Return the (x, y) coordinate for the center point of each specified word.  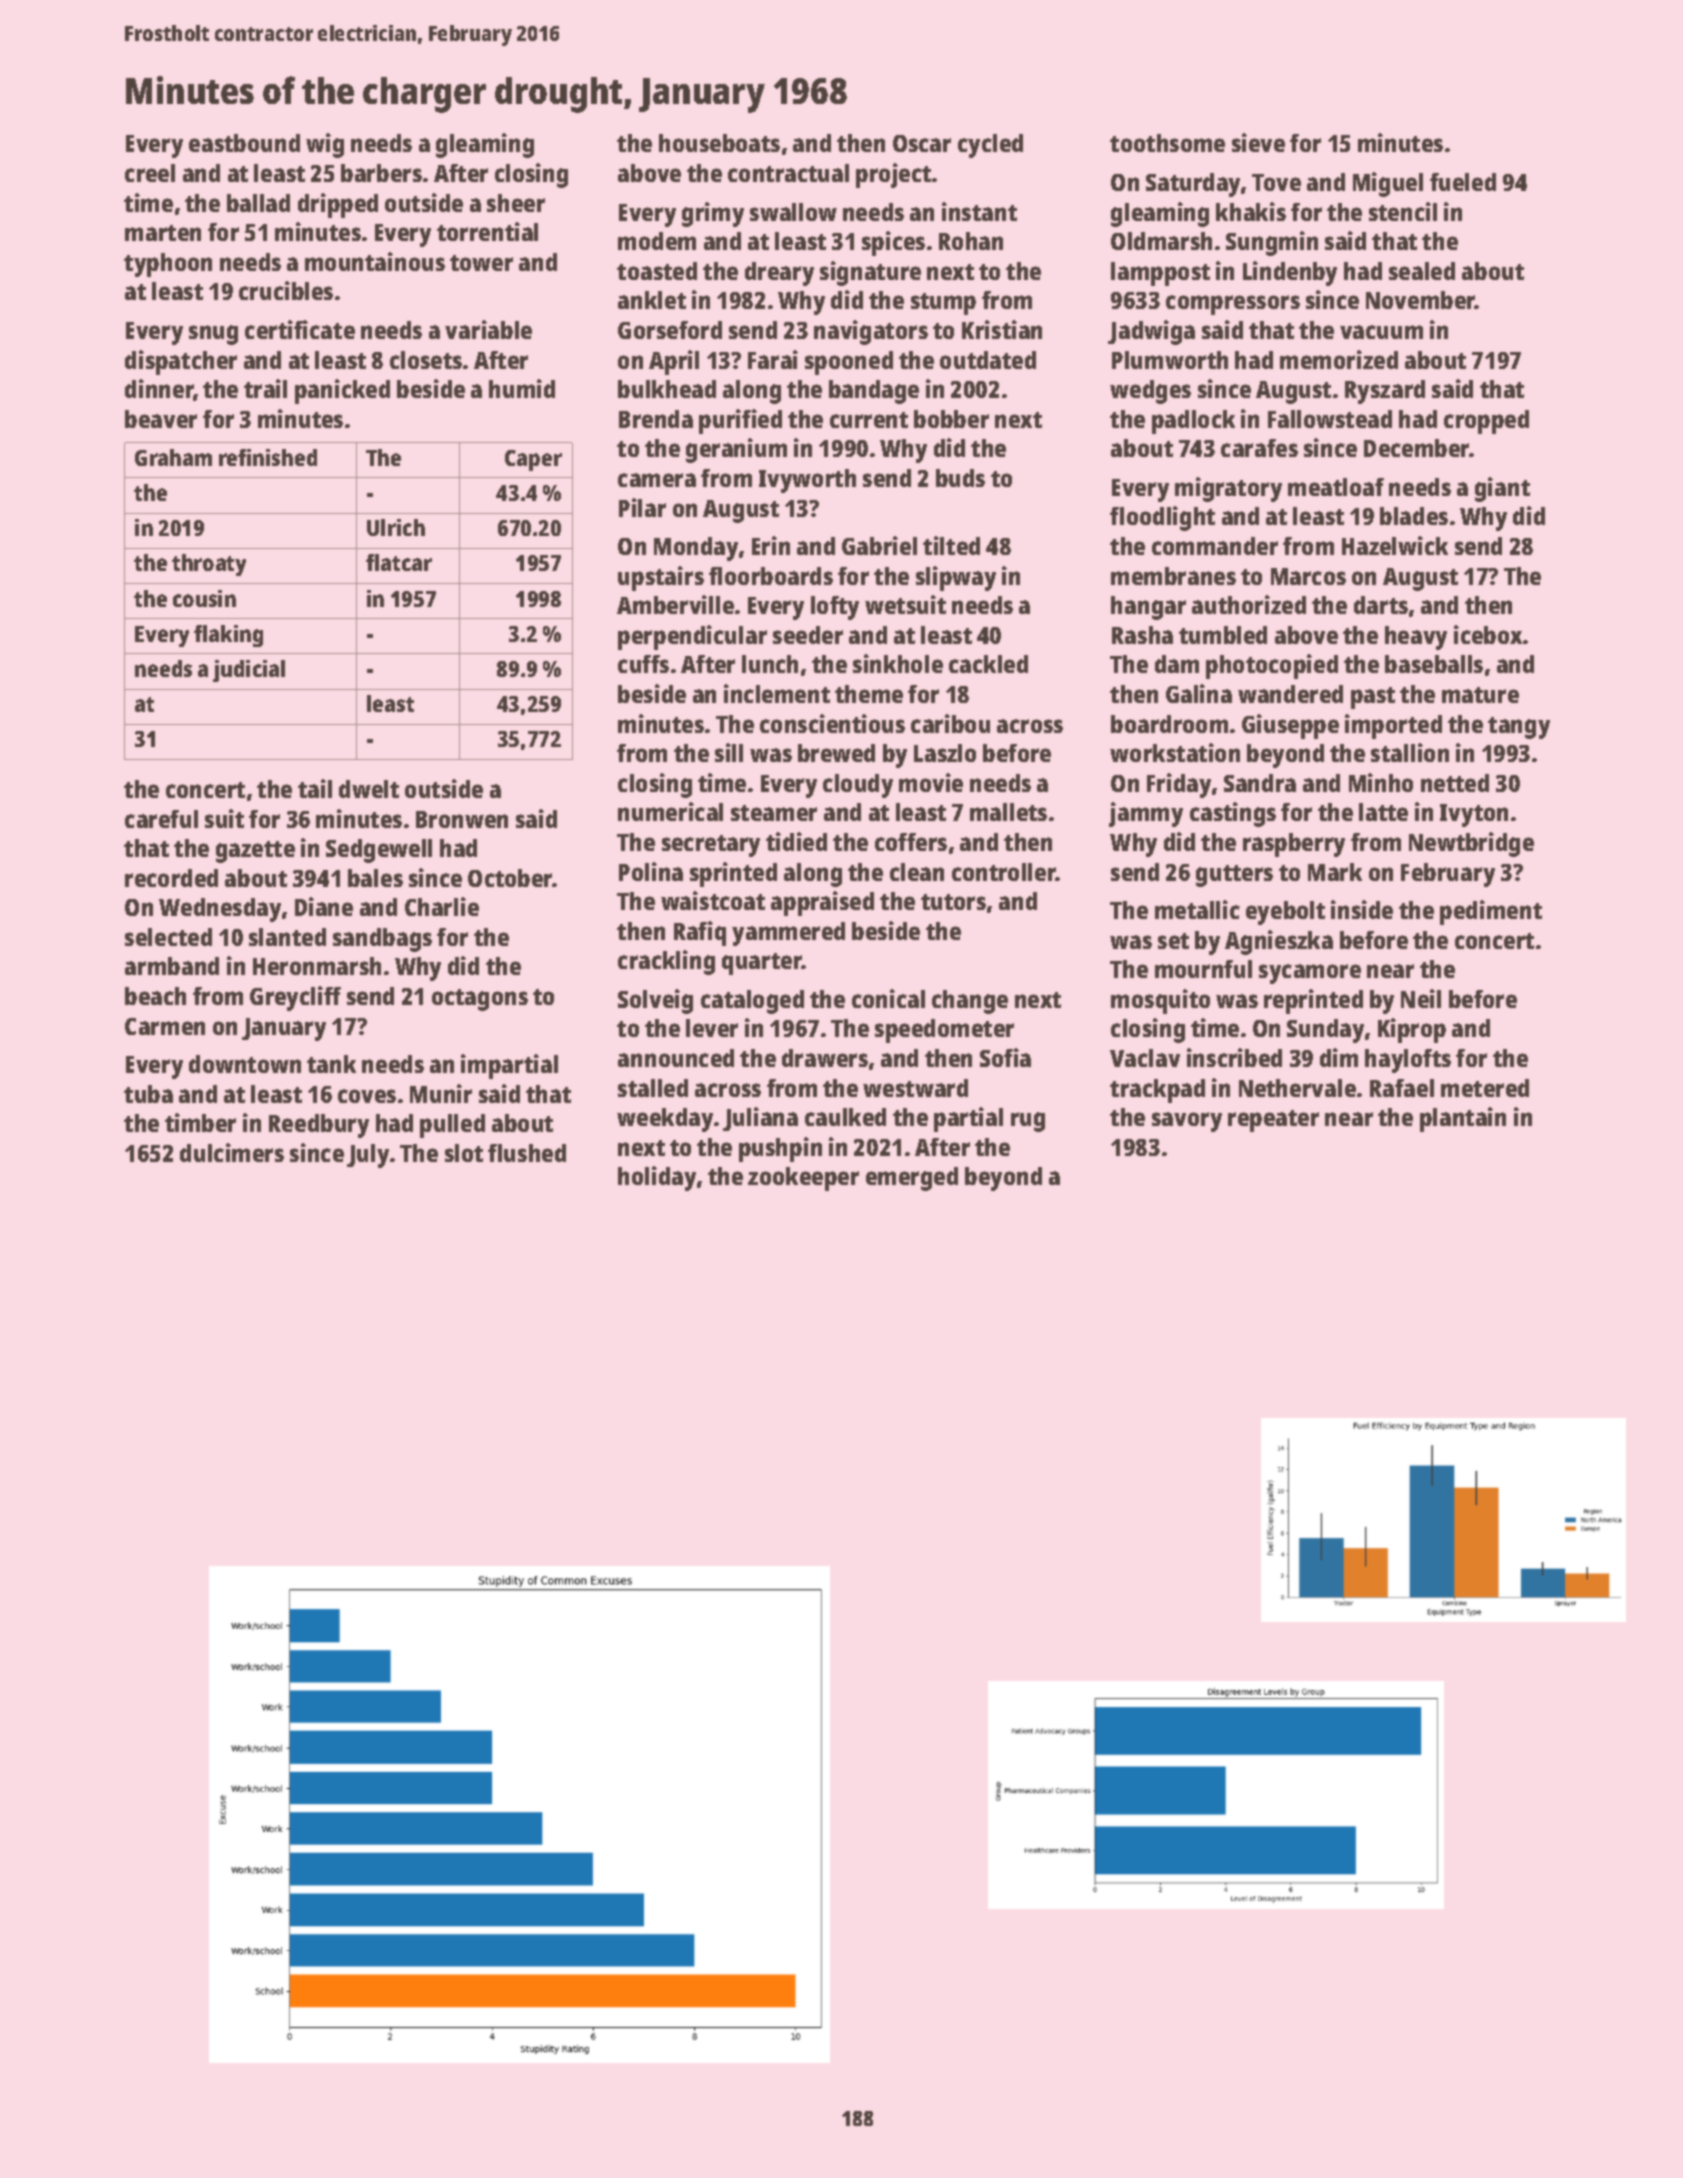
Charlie (442, 906)
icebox (1488, 634)
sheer (516, 203)
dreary (779, 274)
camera (657, 480)
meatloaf (1336, 487)
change (970, 1002)
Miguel (1388, 184)
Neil (1421, 998)
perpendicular (692, 637)
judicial (249, 671)
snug (213, 335)
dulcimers (232, 1152)
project (893, 175)
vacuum (1381, 332)
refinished (268, 457)
